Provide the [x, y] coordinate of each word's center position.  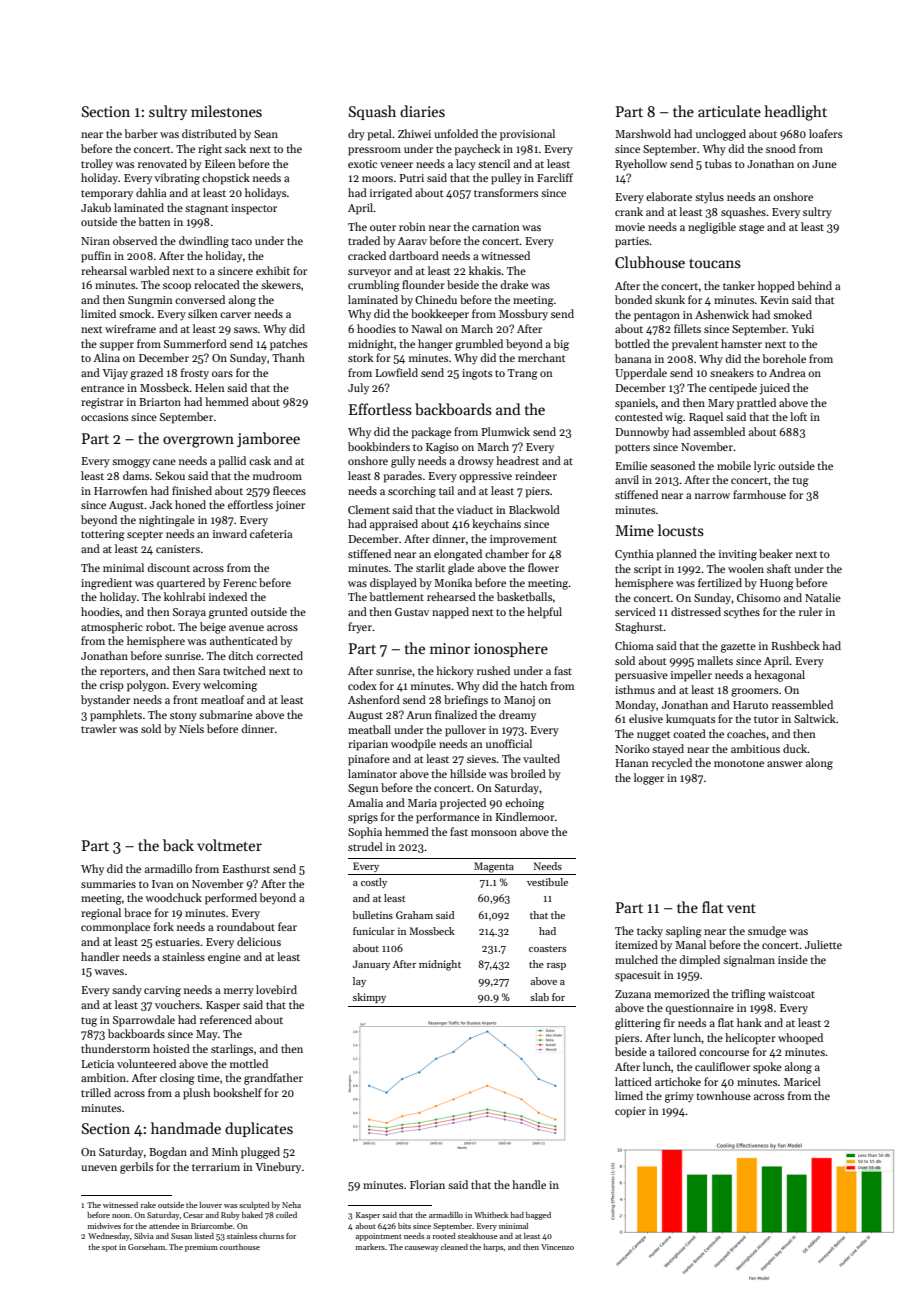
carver [235, 315]
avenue [246, 628]
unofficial [509, 743]
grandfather [273, 1079]
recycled [672, 763]
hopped [776, 287]
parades [402, 477]
